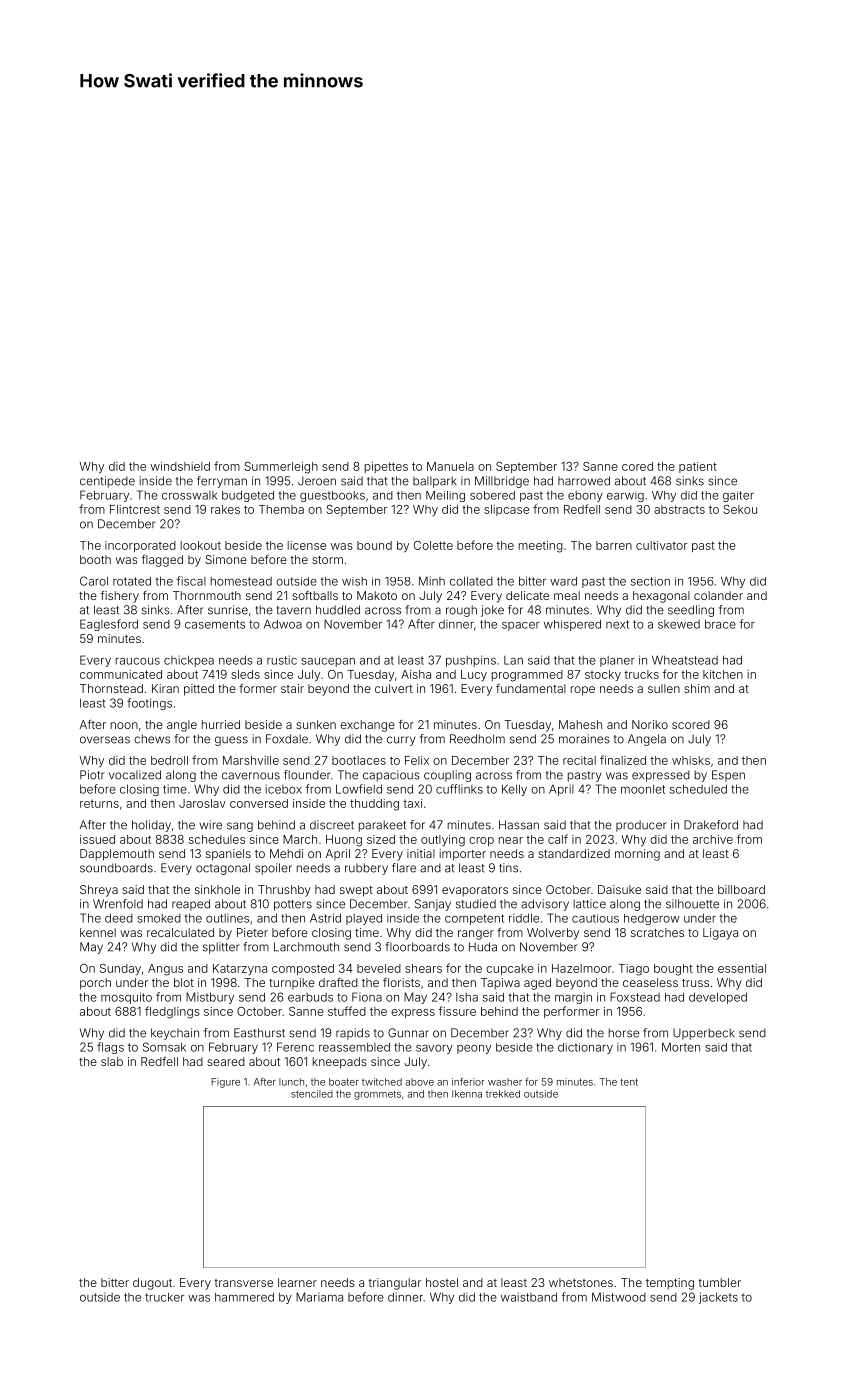 Image resolution: width=849 pixels, height=1400 pixels. Describe the element at coordinates (297, 1282) in the screenshot. I see `learner` at that location.
